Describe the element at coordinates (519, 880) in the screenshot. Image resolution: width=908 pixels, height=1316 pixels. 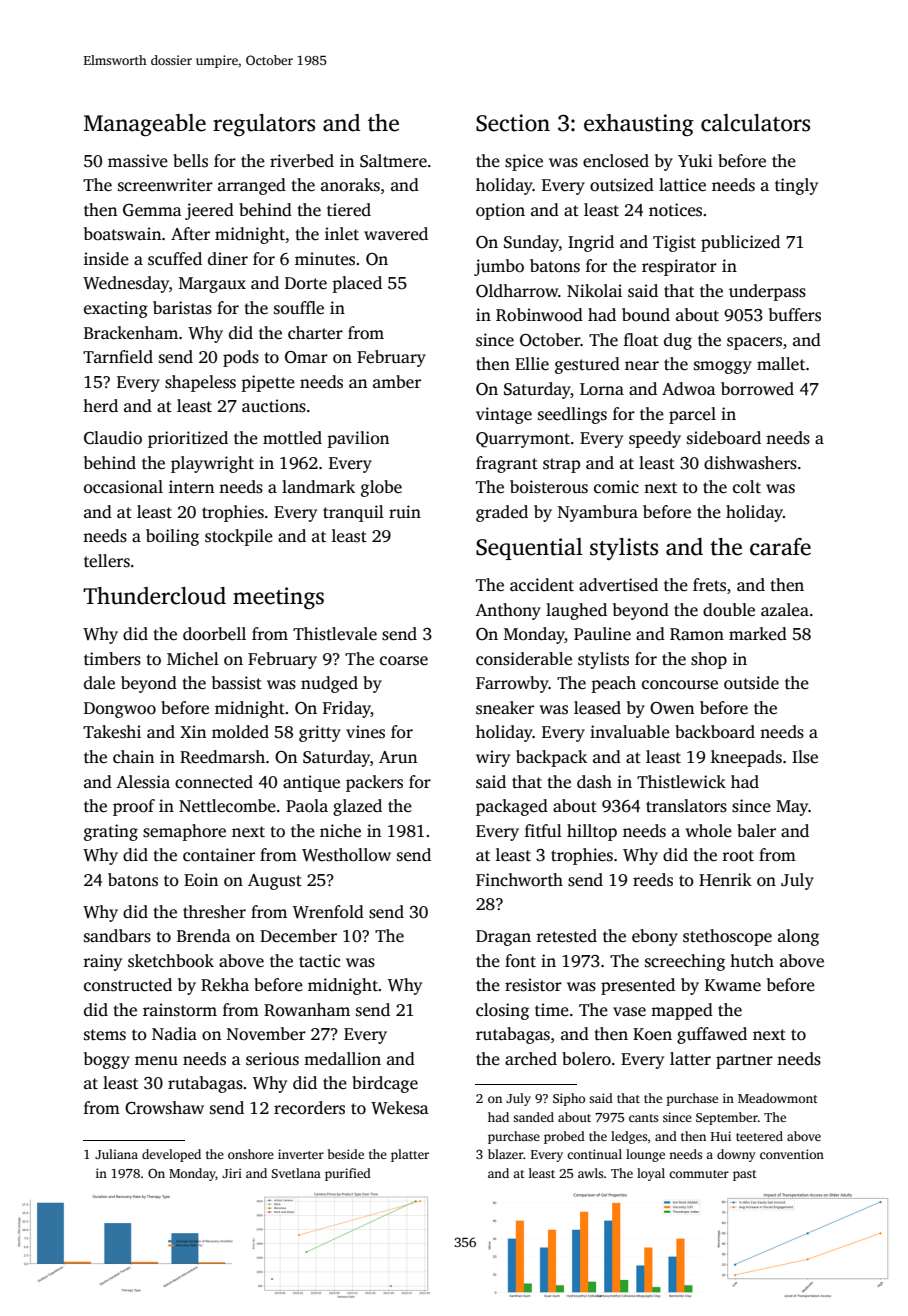
I see `Finchworth` at that location.
